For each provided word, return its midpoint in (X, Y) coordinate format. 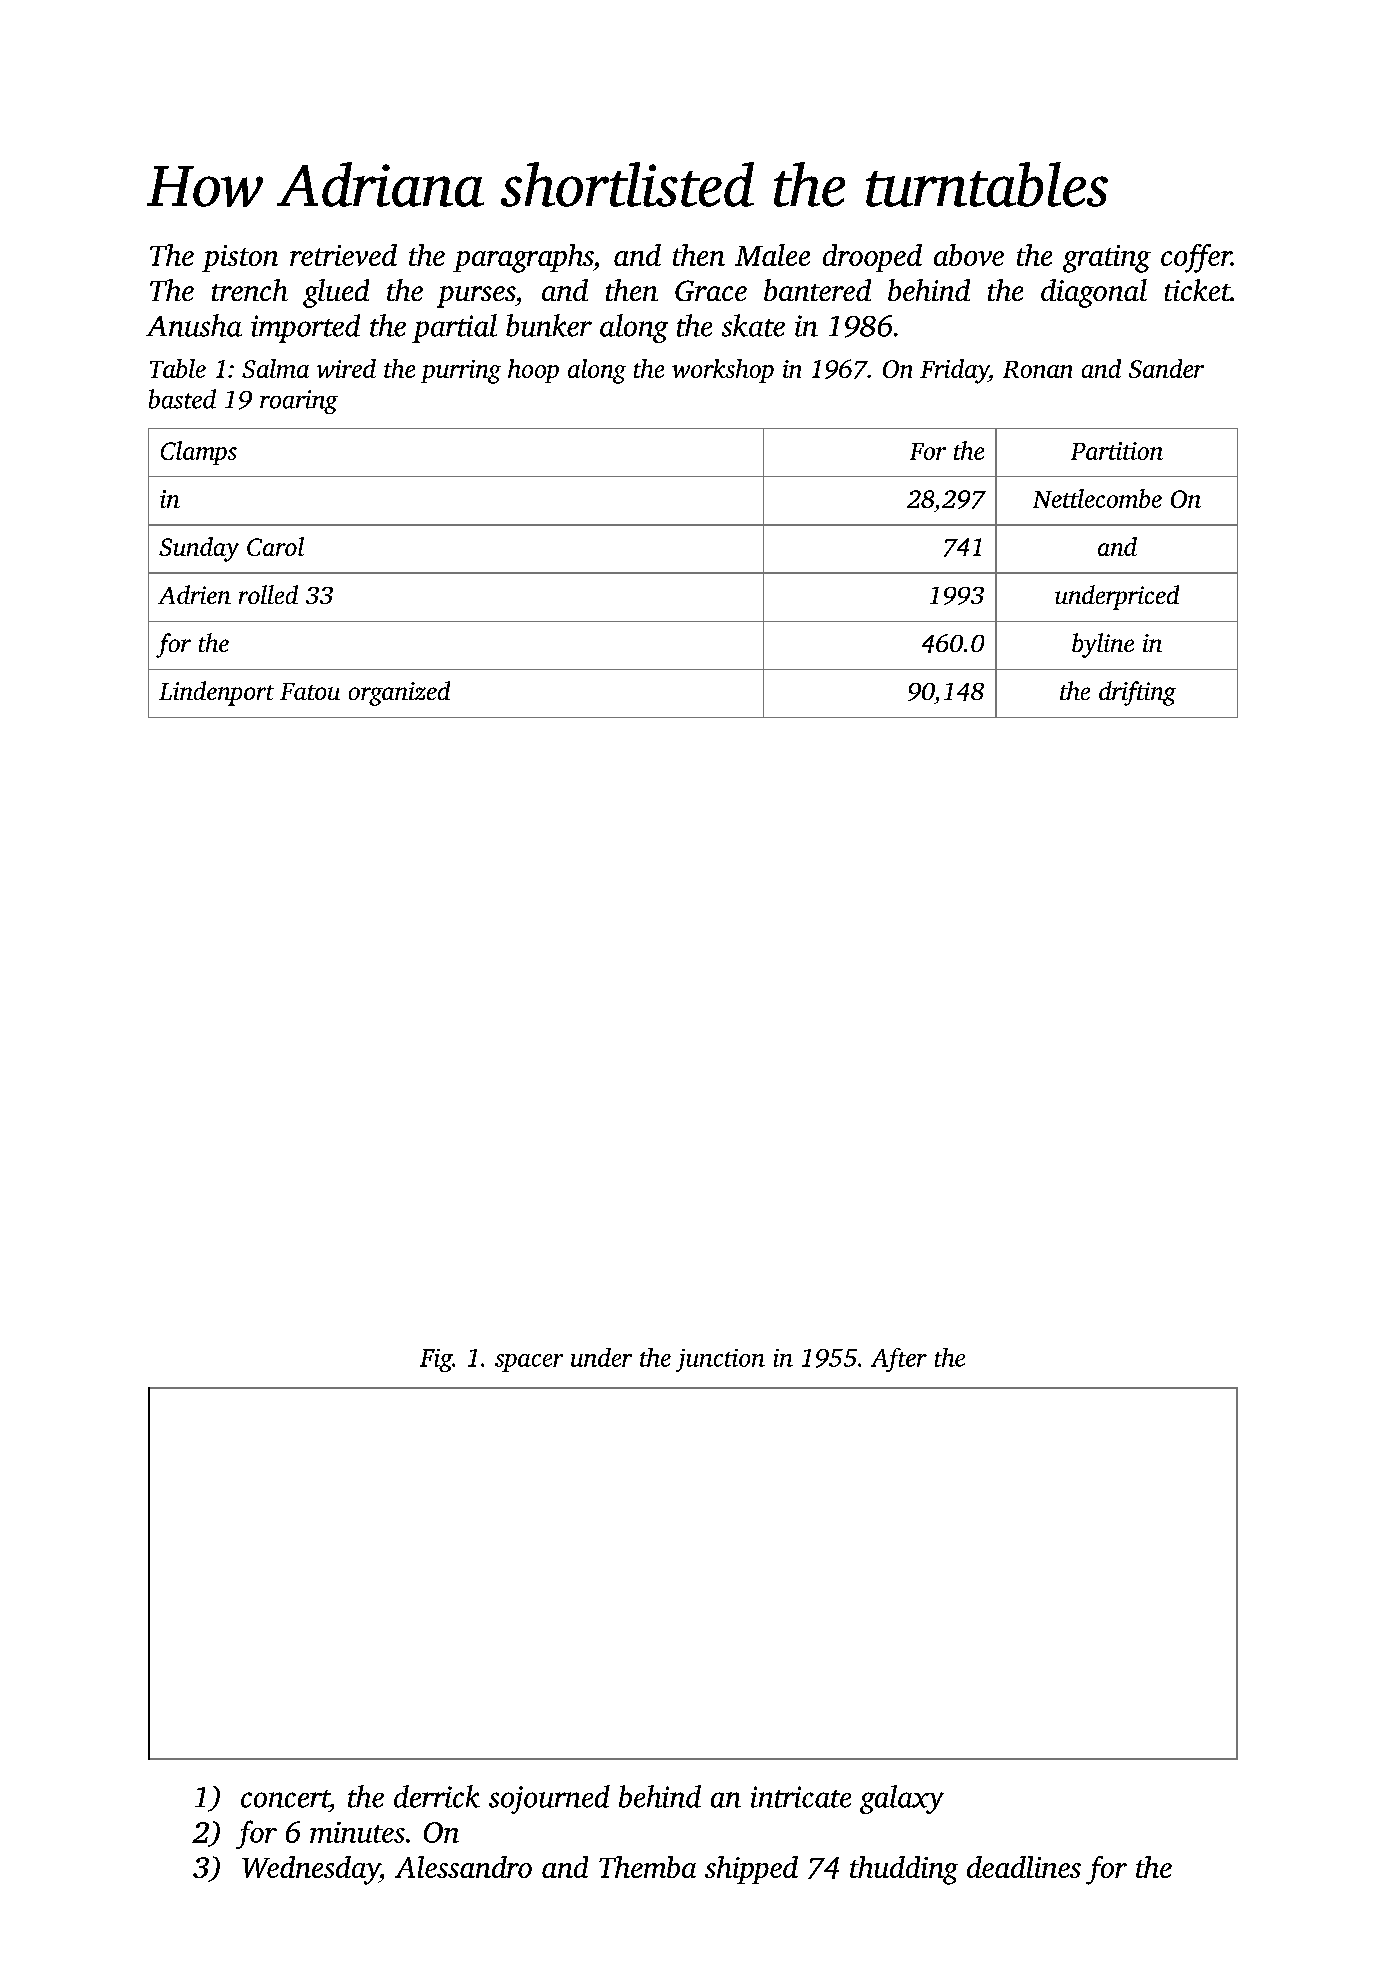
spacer (529, 1363)
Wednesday (311, 1870)
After (899, 1360)
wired (346, 368)
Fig (436, 1360)
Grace (711, 290)
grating (1107, 259)
